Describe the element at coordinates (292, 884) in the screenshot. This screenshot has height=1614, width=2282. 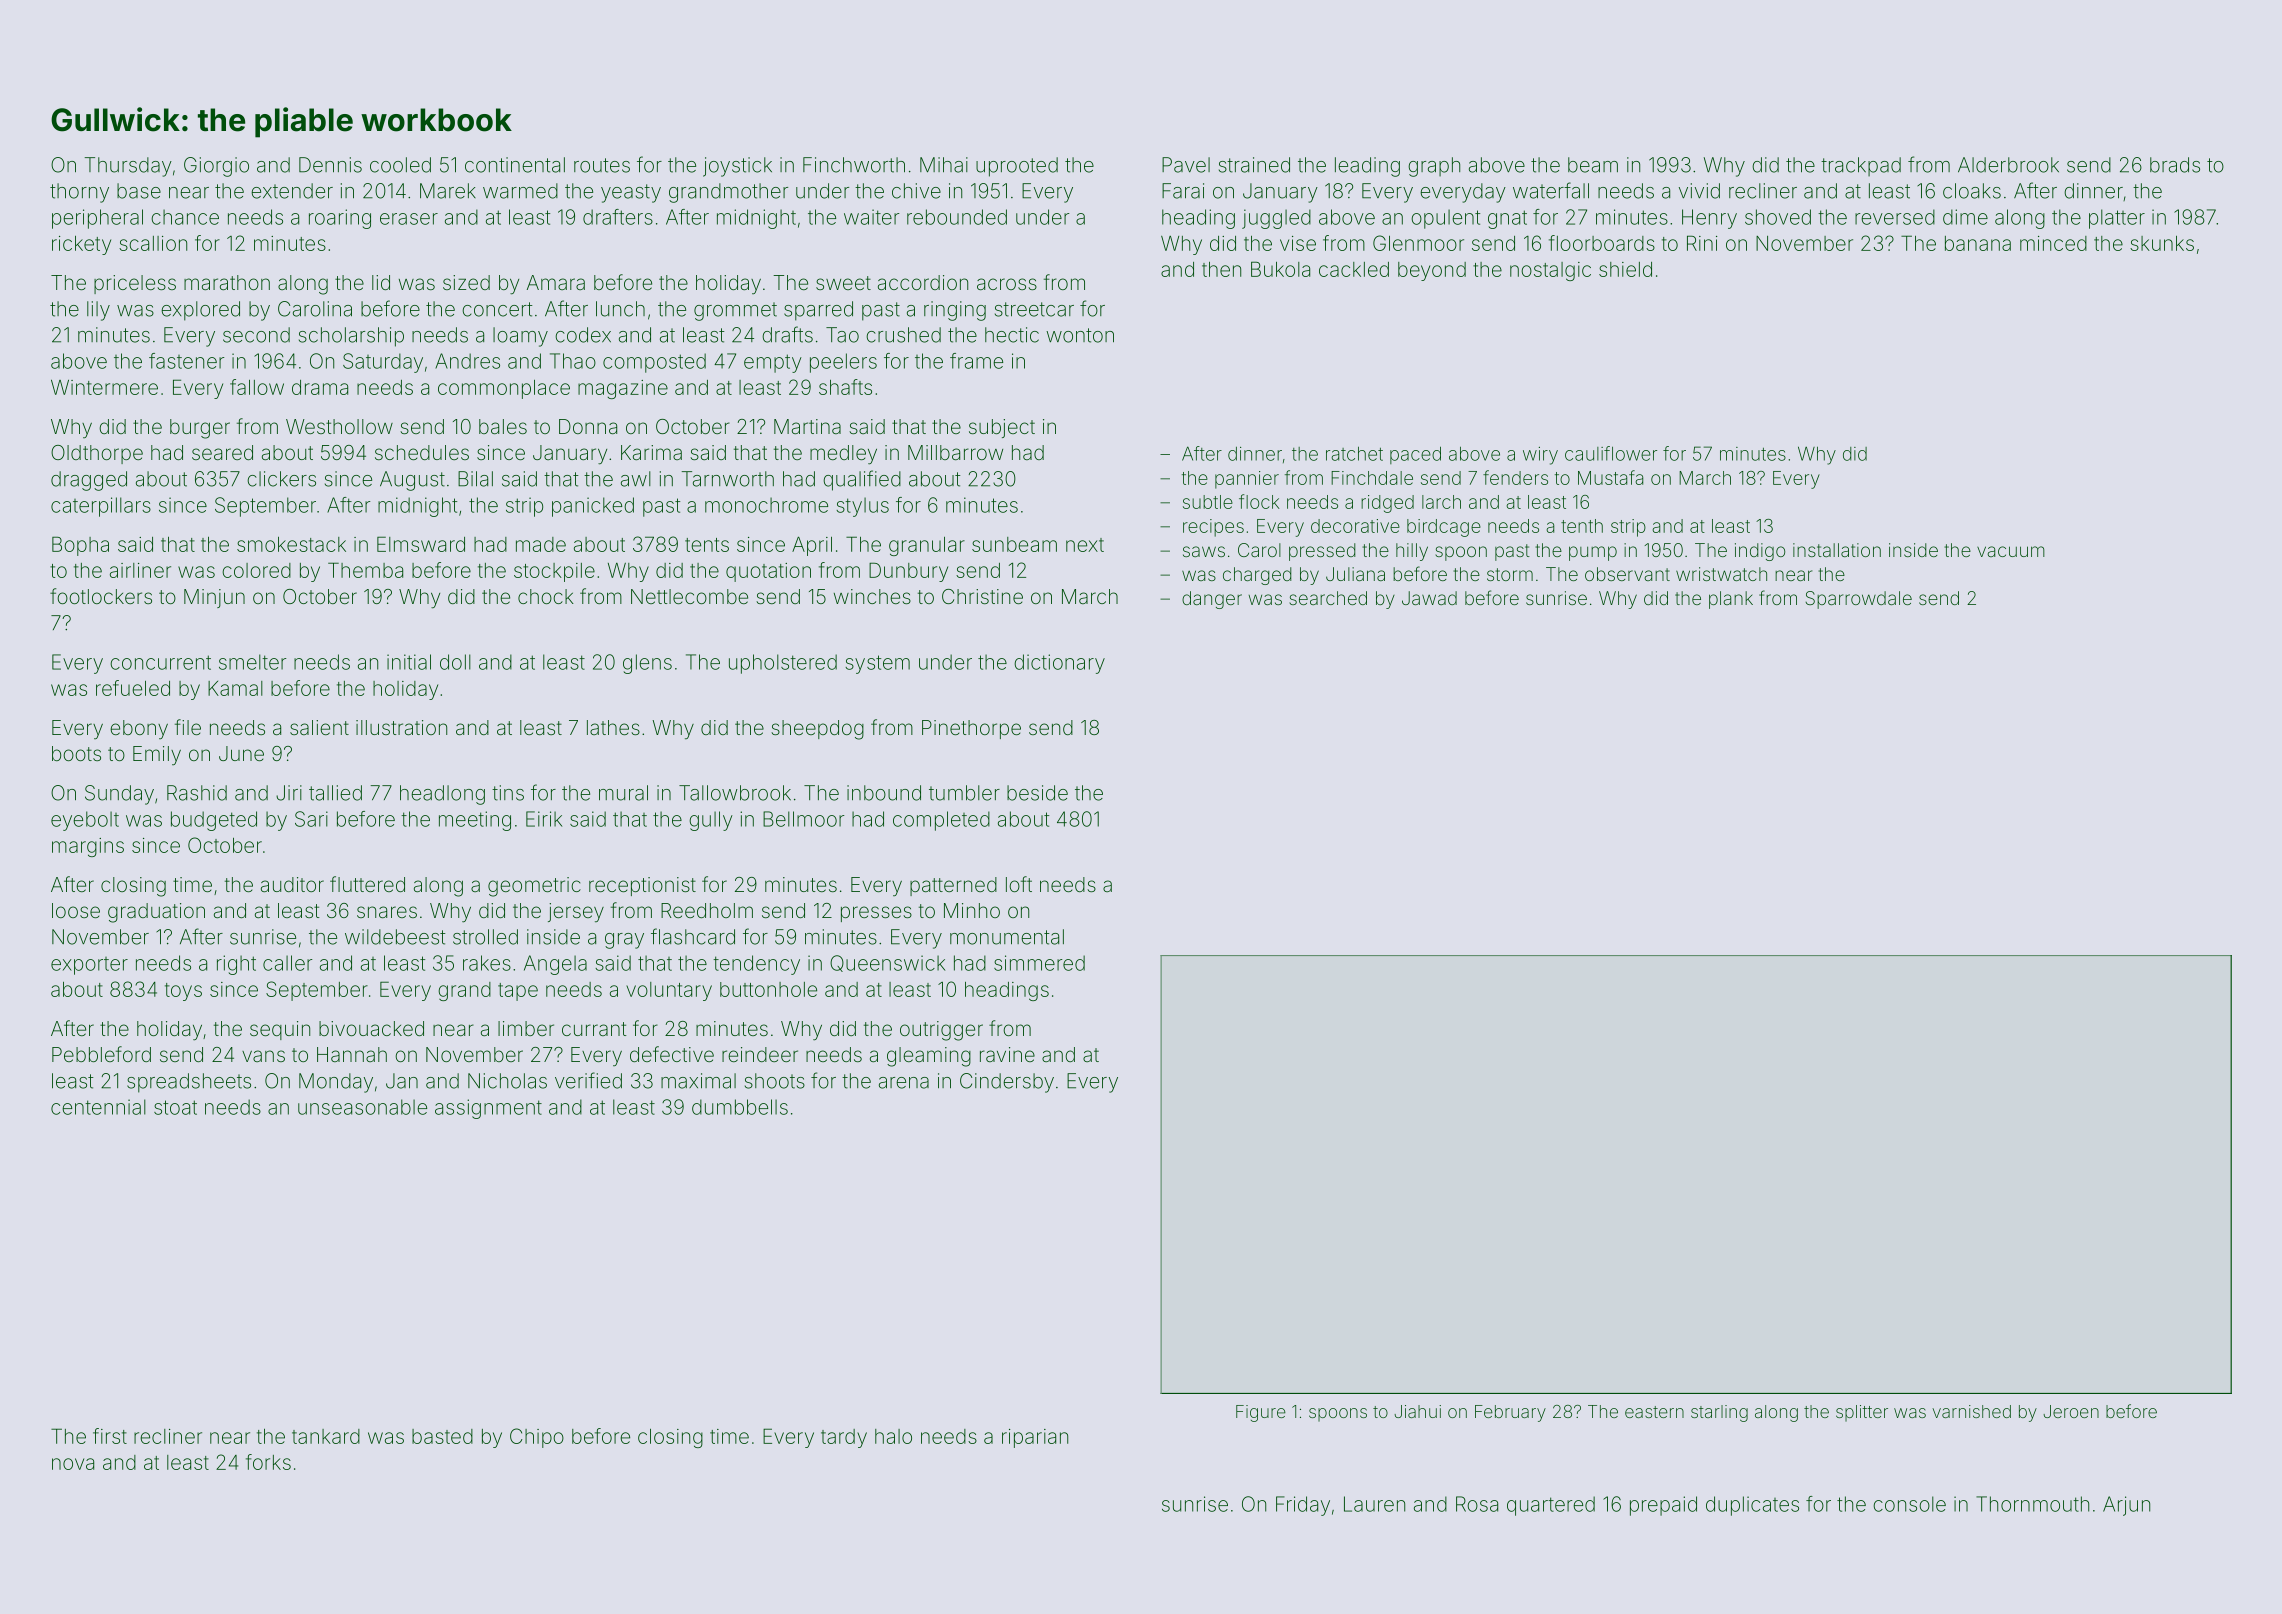
I see `auditor` at that location.
